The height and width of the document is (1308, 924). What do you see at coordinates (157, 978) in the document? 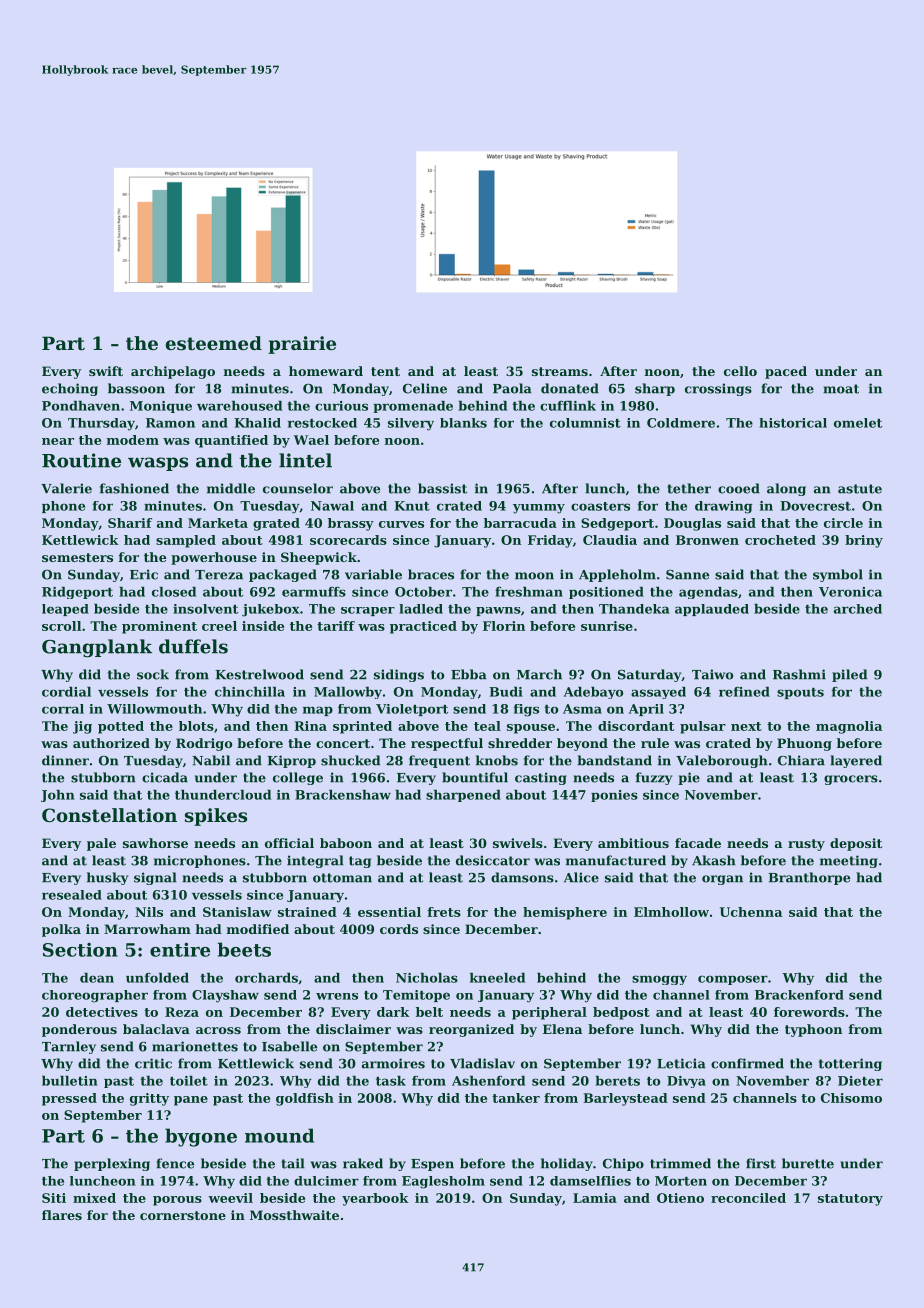
I see `unfolded` at bounding box center [157, 978].
